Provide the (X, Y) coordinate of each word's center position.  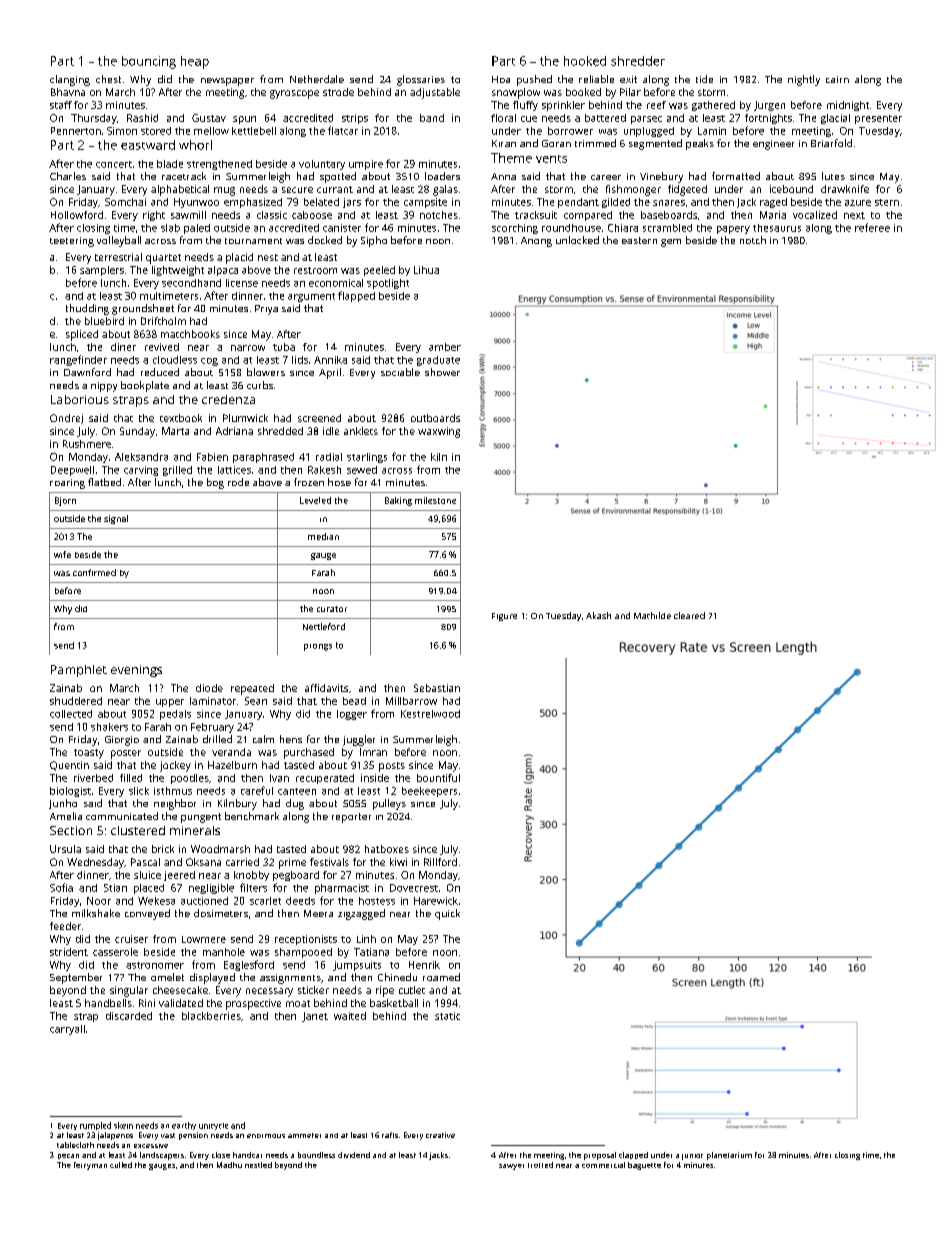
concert (114, 164)
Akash (598, 615)
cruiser (131, 939)
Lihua (426, 270)
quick (447, 914)
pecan (68, 1156)
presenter (878, 119)
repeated (252, 689)
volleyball (119, 241)
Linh (366, 939)
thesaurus (777, 228)
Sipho (374, 241)
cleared (689, 615)
